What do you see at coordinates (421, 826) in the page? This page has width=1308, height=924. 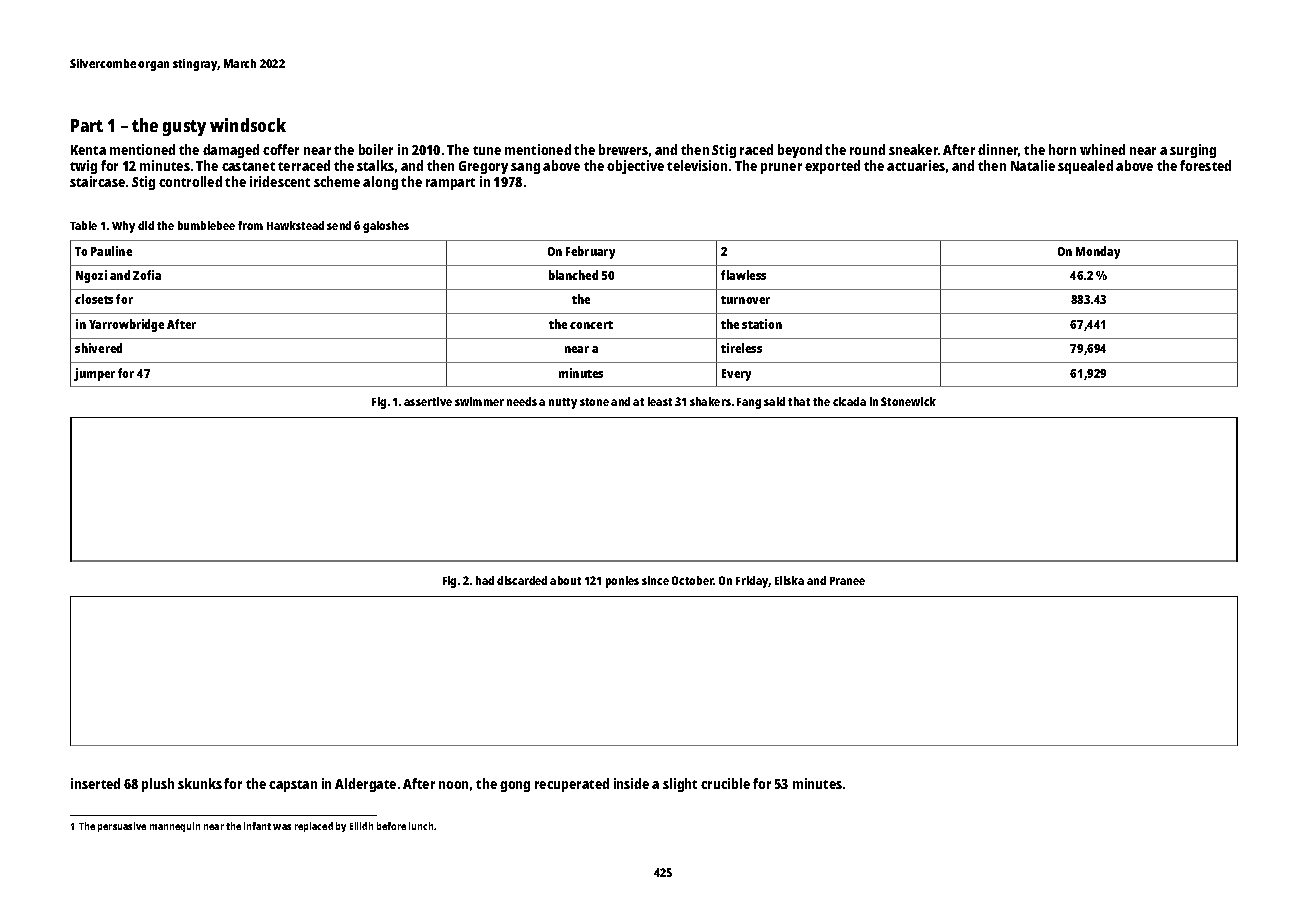 I see `lunch` at bounding box center [421, 826].
